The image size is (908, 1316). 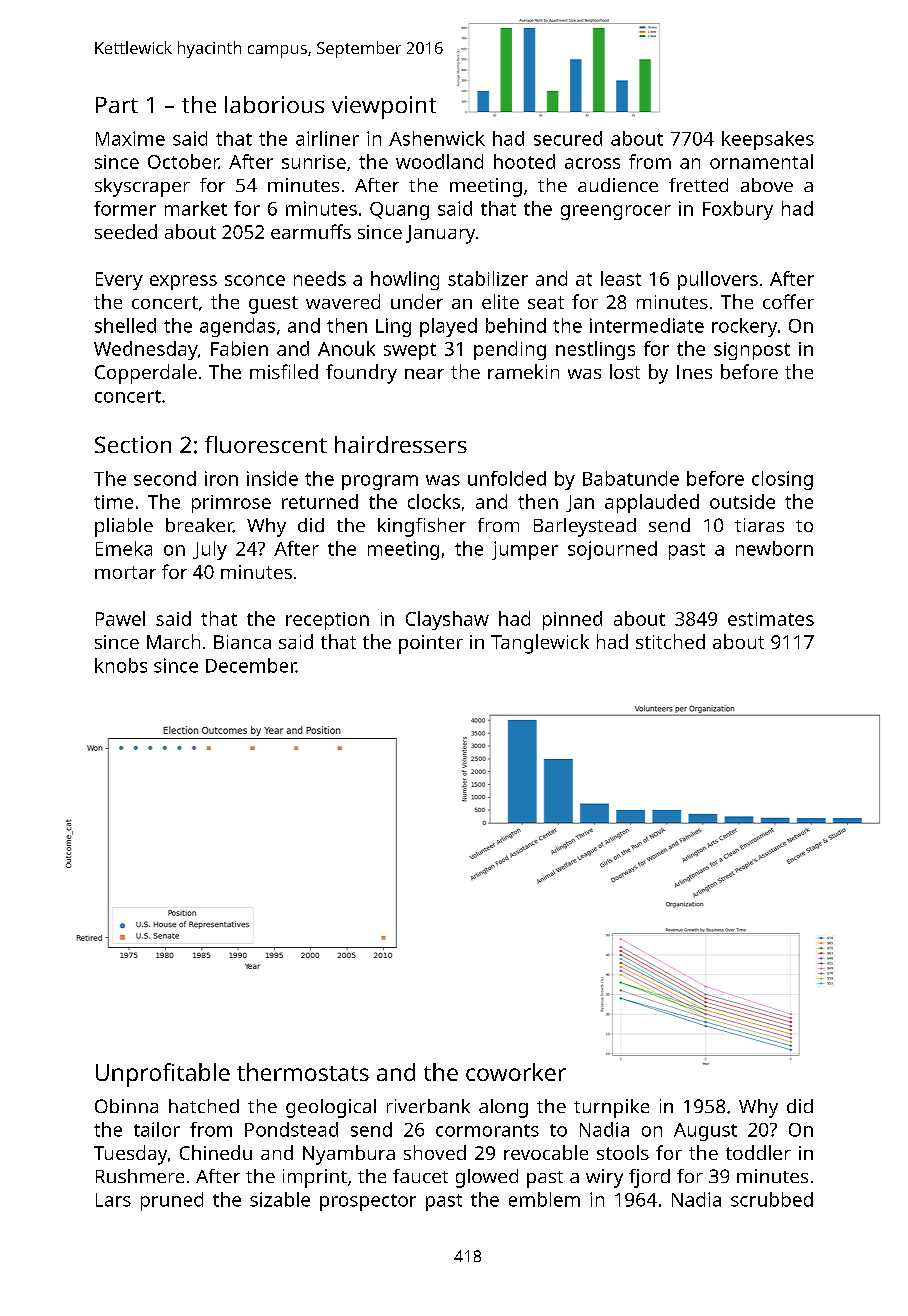 I want to click on sunrise, so click(x=314, y=162).
